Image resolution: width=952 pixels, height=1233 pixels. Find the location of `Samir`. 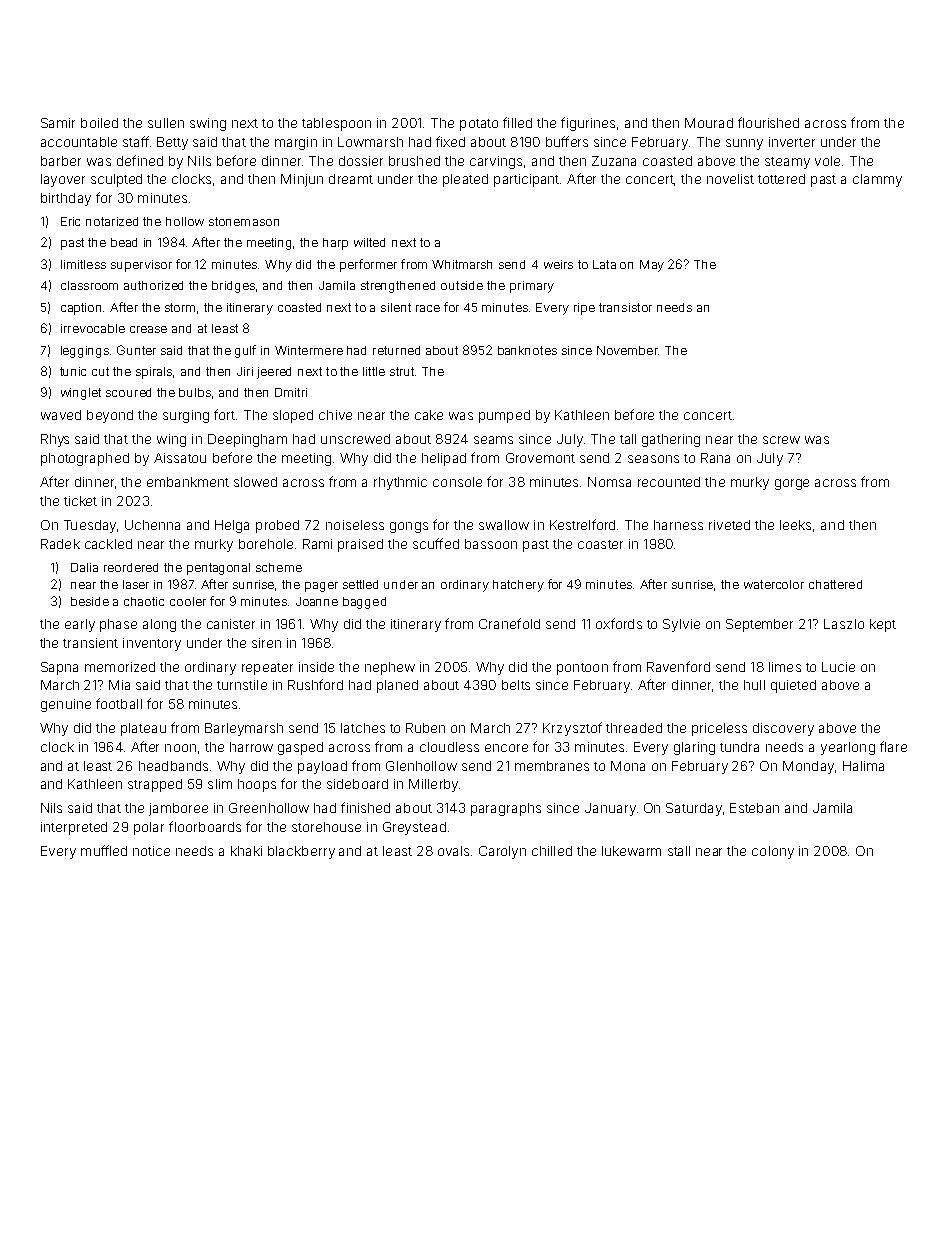

Samir is located at coordinates (58, 123).
